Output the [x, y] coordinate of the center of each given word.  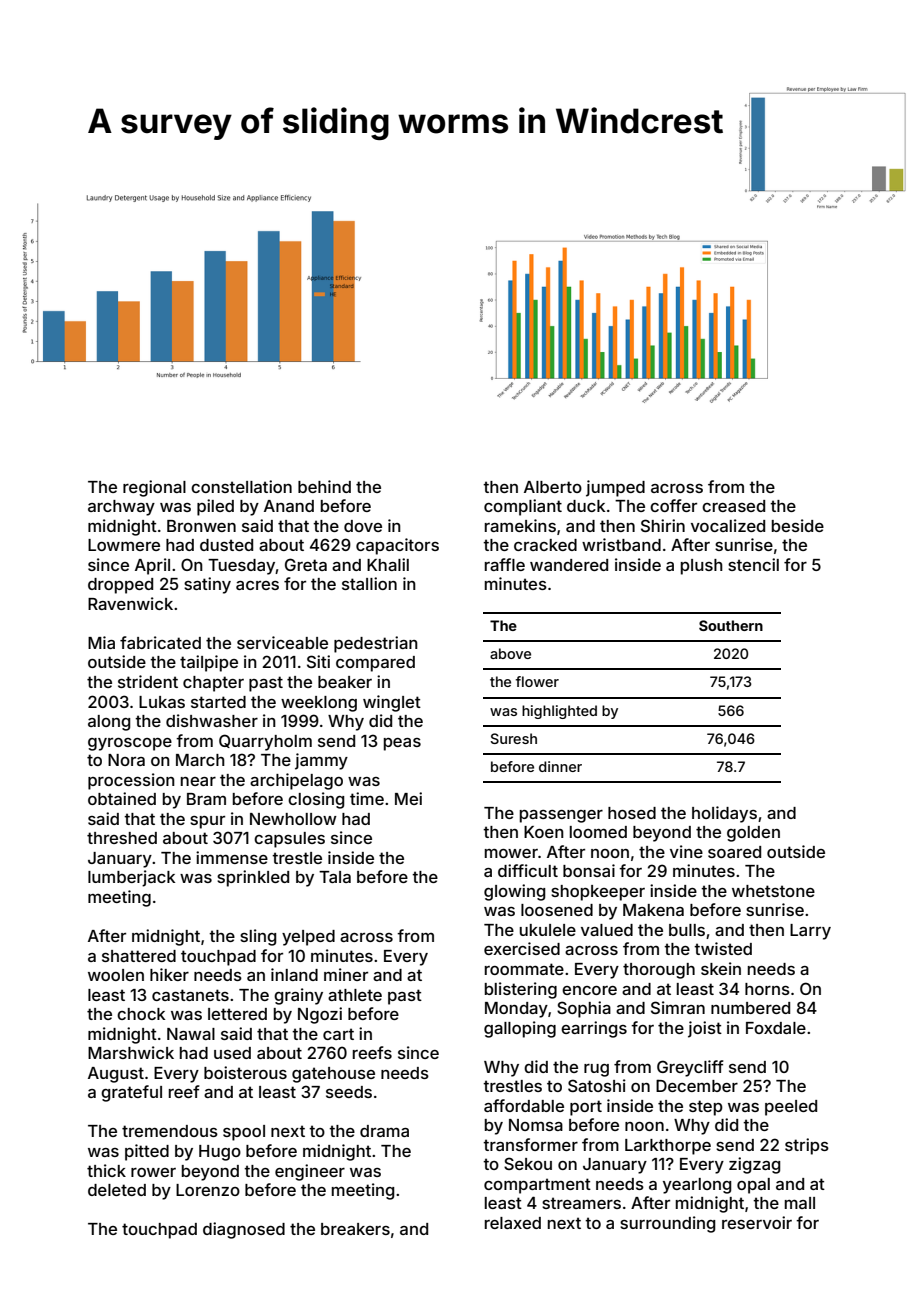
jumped [615, 488]
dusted [226, 545]
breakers [355, 1229]
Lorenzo [208, 1190]
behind [324, 486]
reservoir [757, 1222]
